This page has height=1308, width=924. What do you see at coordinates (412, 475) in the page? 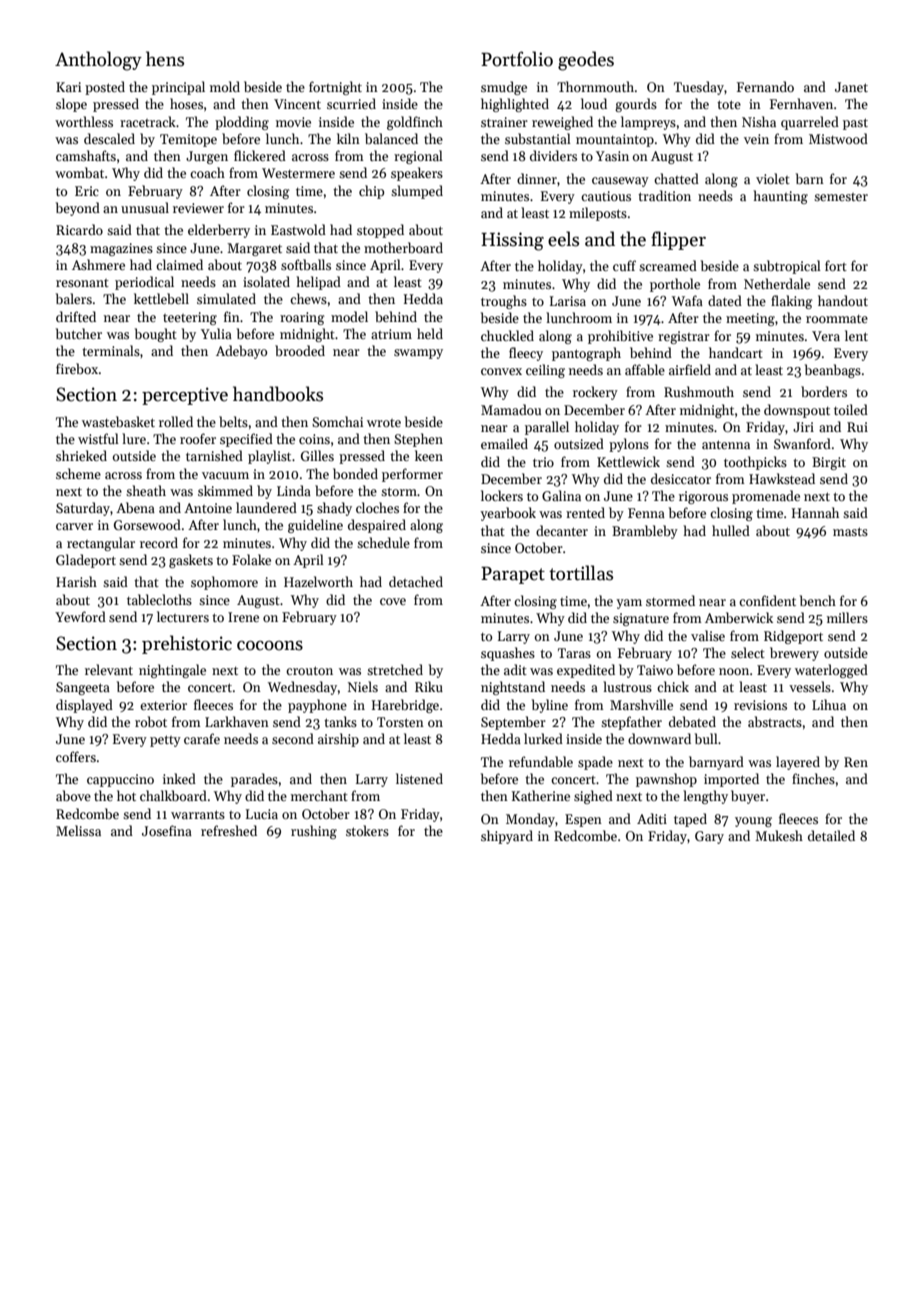
I see `performer` at bounding box center [412, 475].
